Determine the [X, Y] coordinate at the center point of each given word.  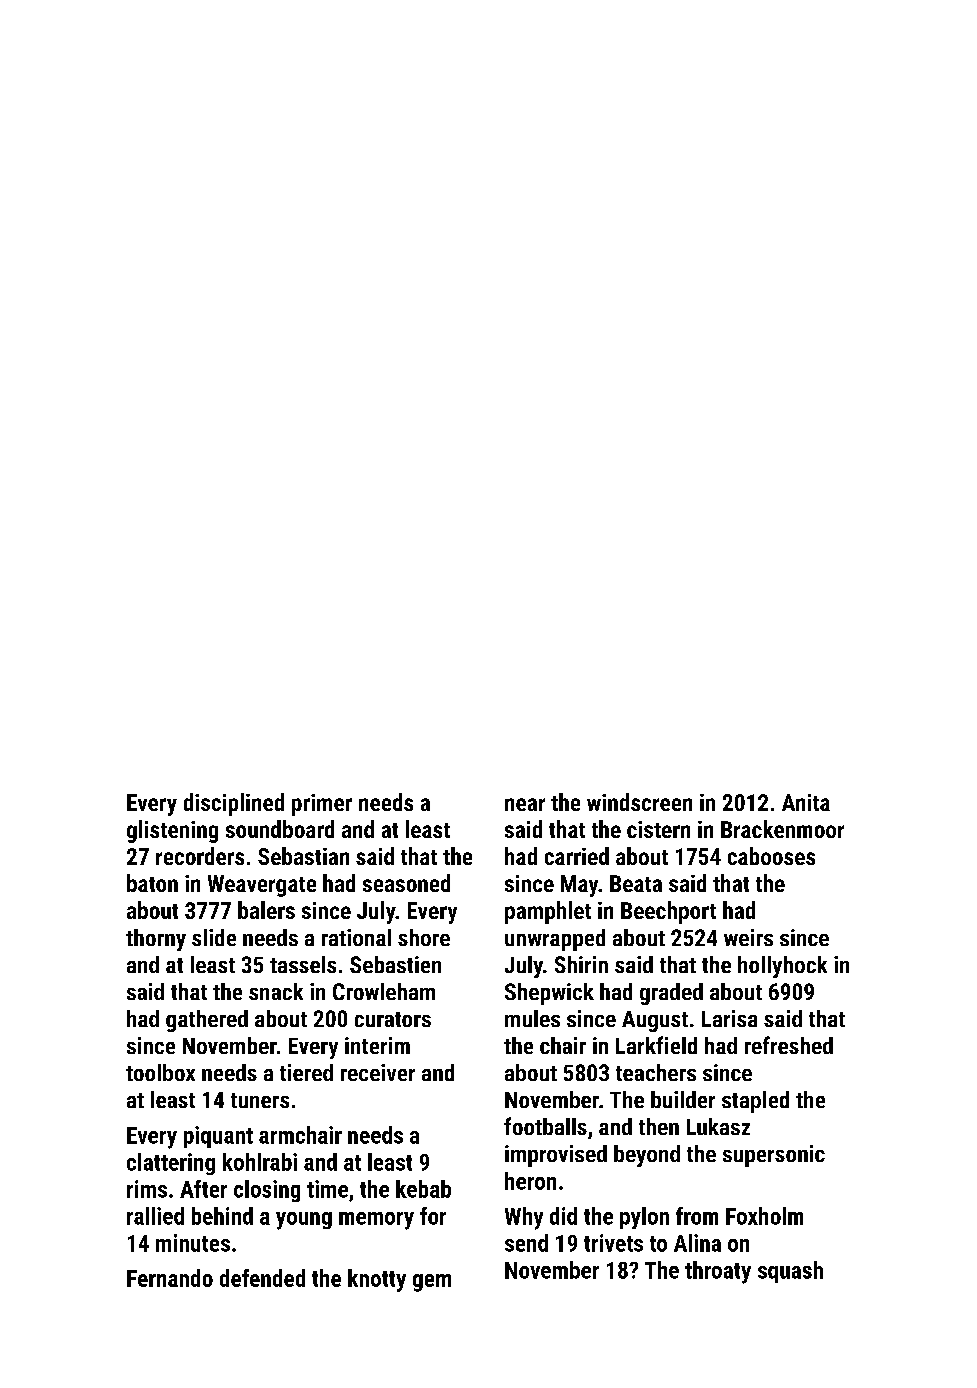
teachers [656, 1072]
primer [322, 805]
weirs [748, 937]
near [525, 804]
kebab [423, 1189]
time [327, 1189]
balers [266, 910]
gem [432, 1283]
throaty [718, 1272]
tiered [306, 1072]
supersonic [774, 1156]
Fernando [170, 1278]
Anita [806, 802]
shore [424, 937]
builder [683, 1099]
